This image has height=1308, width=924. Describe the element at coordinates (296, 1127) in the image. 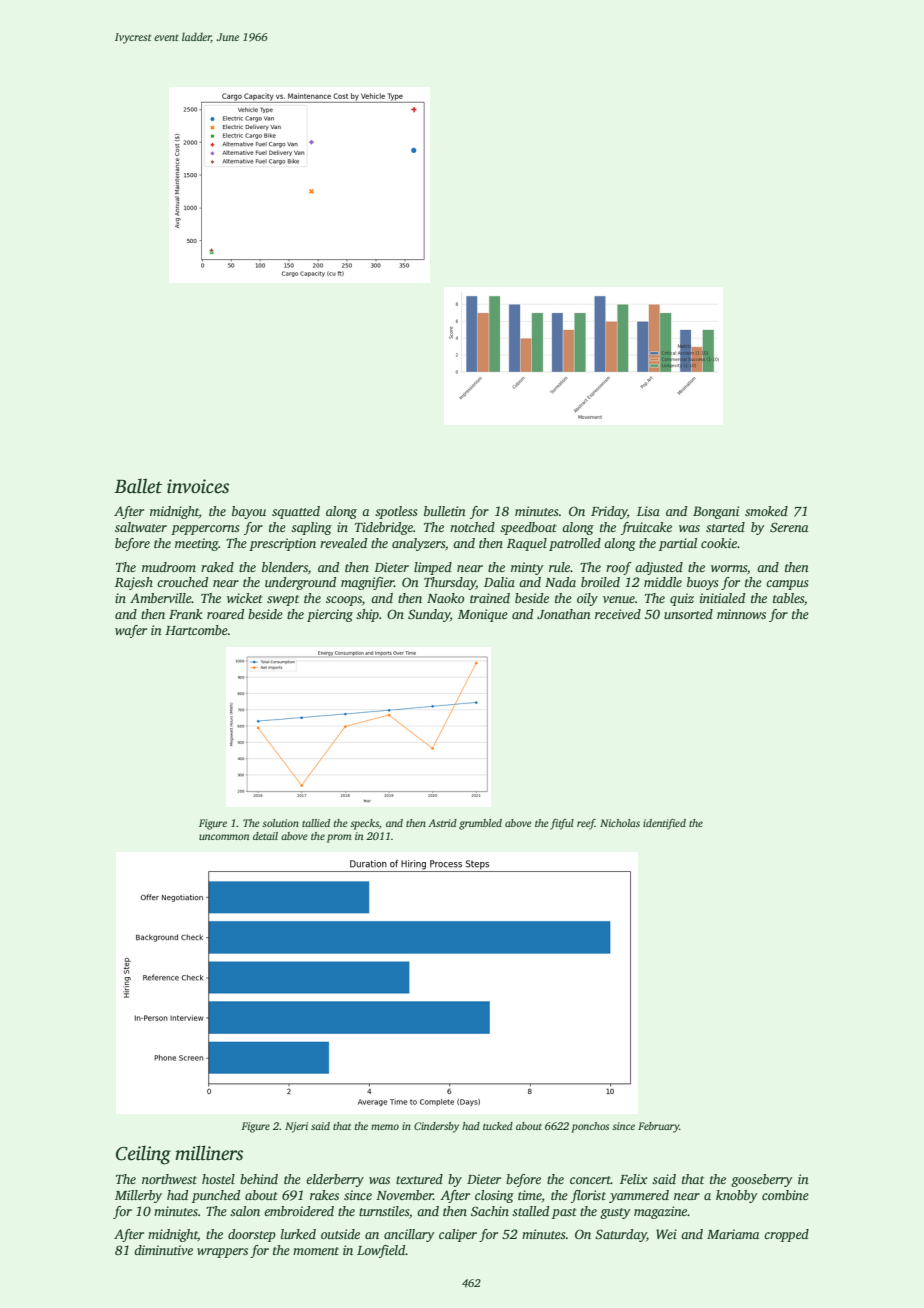

I see `Njeri` at that location.
